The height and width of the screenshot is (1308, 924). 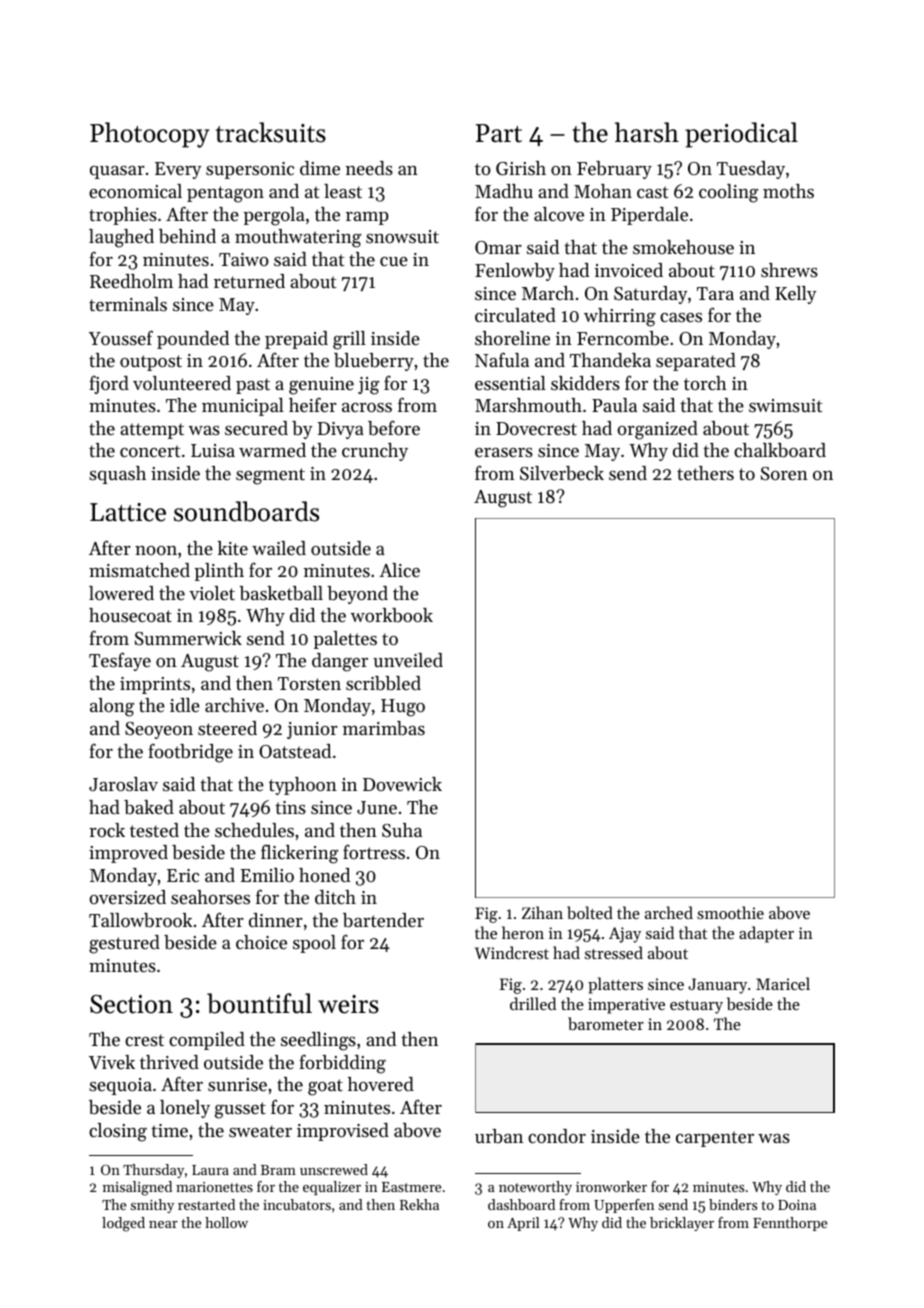 I want to click on near, so click(x=163, y=1224).
